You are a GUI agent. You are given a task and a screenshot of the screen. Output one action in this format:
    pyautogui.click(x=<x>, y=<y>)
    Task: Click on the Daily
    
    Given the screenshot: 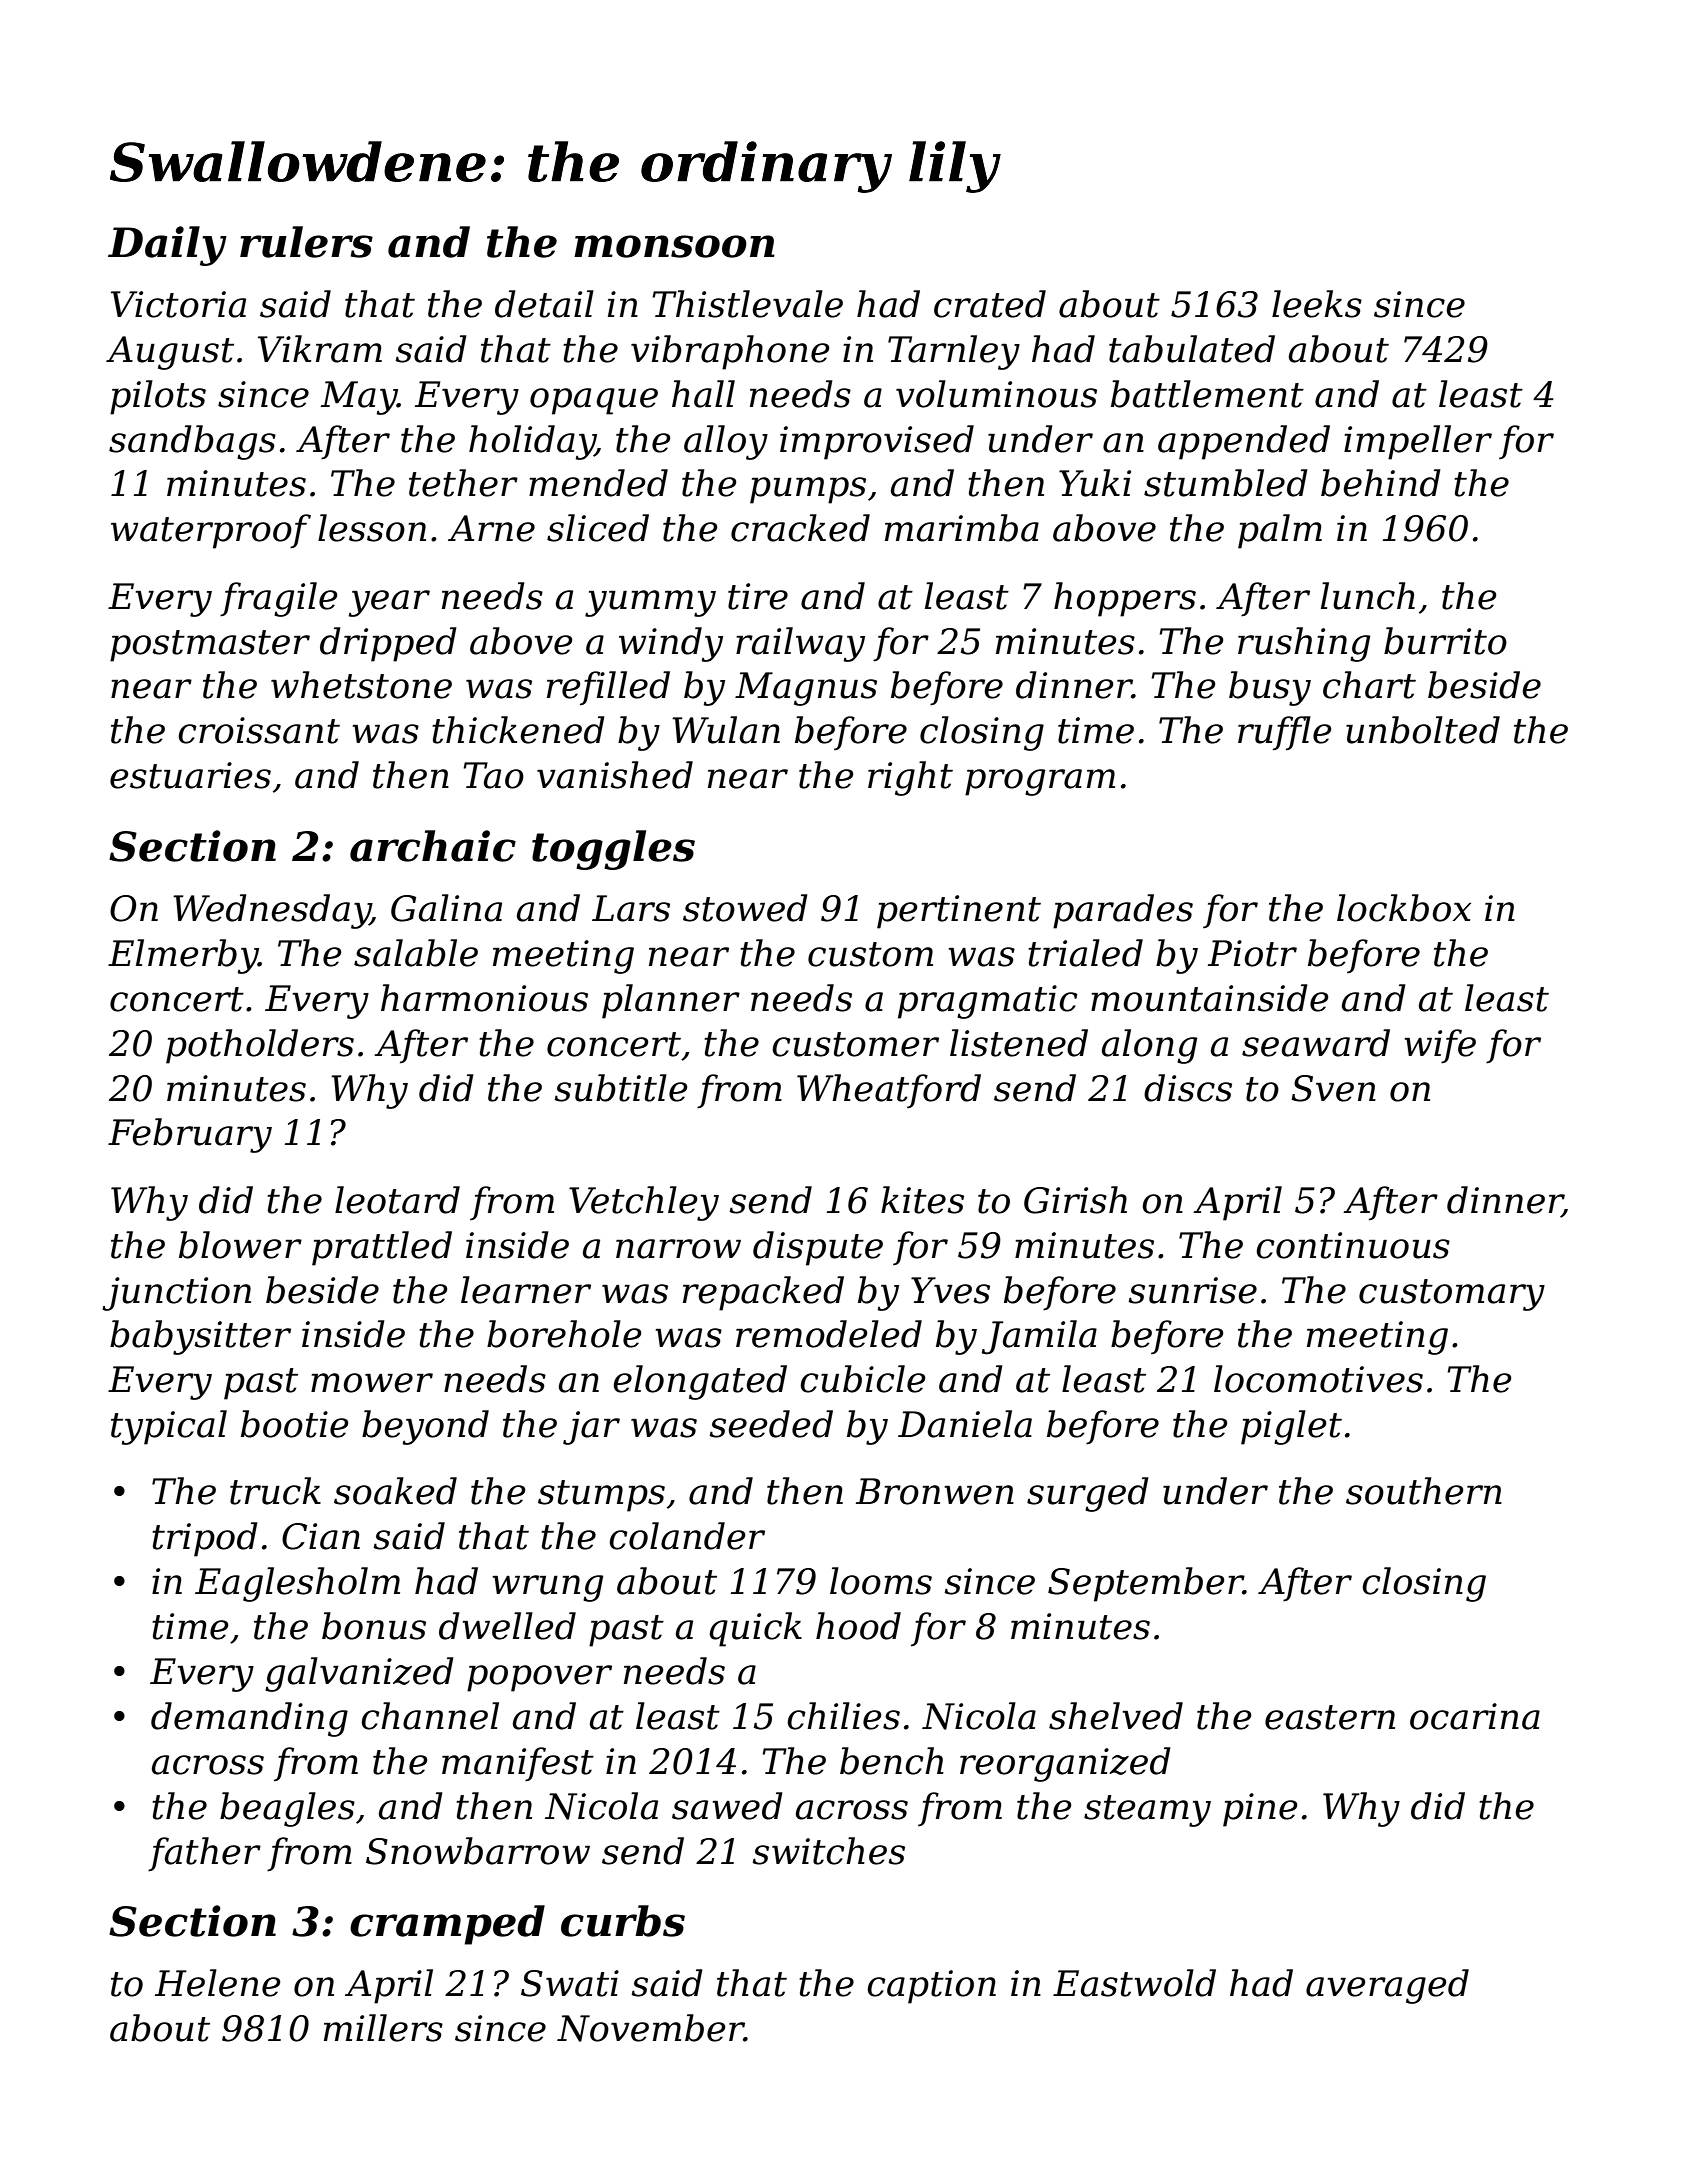 What is the action you would take?
    pyautogui.click(x=167, y=246)
